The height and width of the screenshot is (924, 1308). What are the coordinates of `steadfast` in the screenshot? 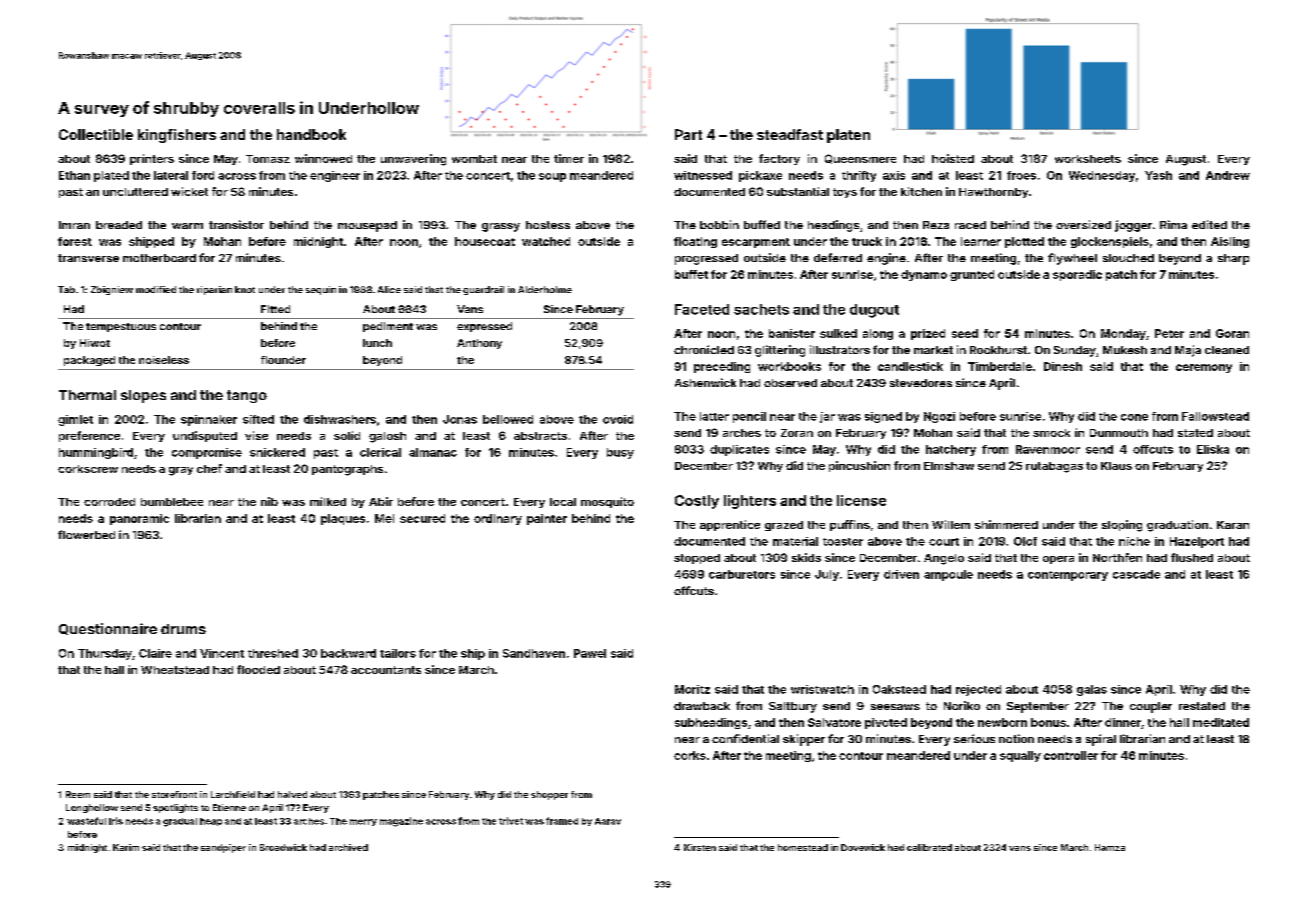 It's located at (790, 134).
